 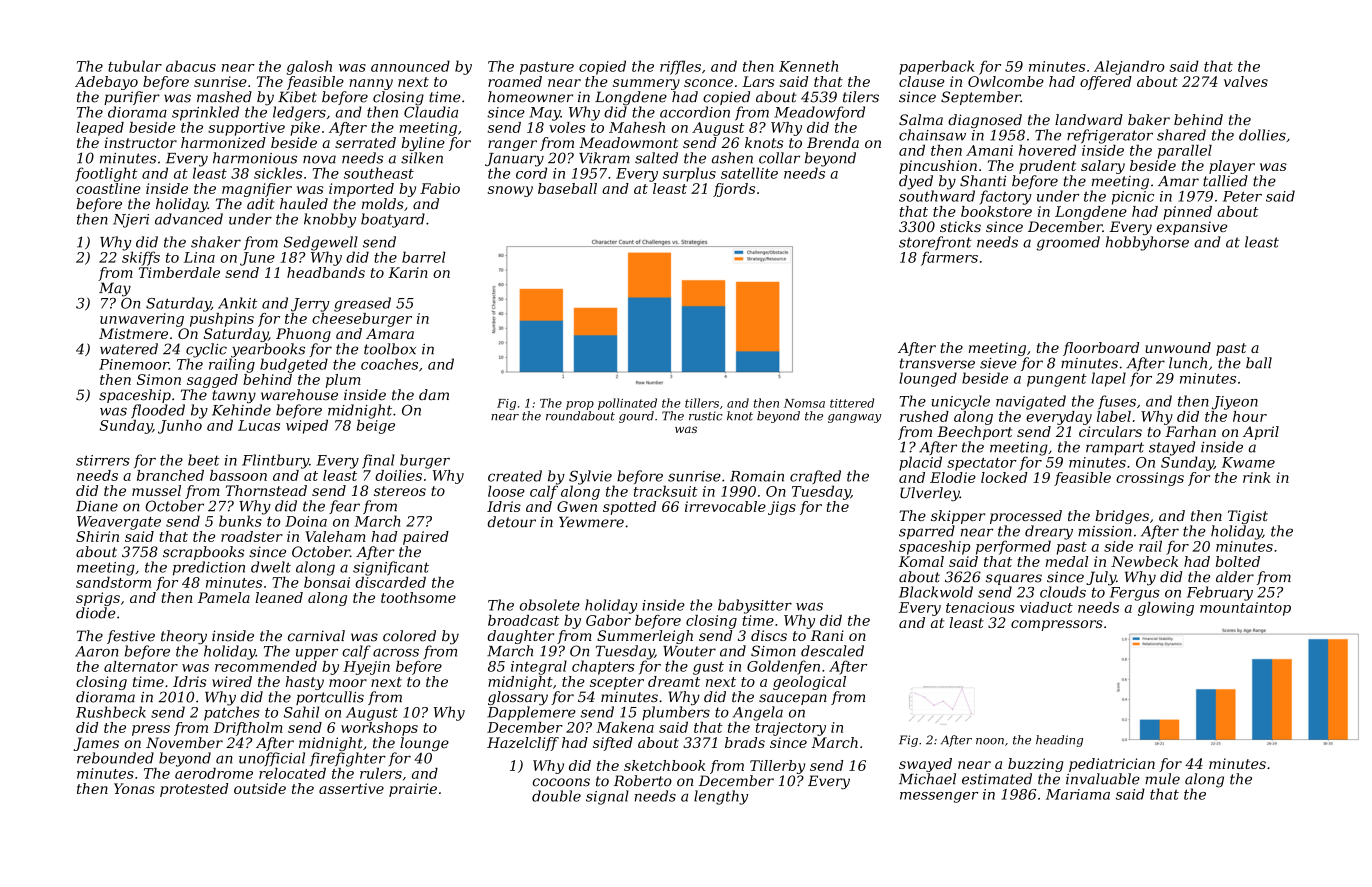 What do you see at coordinates (1046, 607) in the screenshot?
I see `viaduct` at bounding box center [1046, 607].
